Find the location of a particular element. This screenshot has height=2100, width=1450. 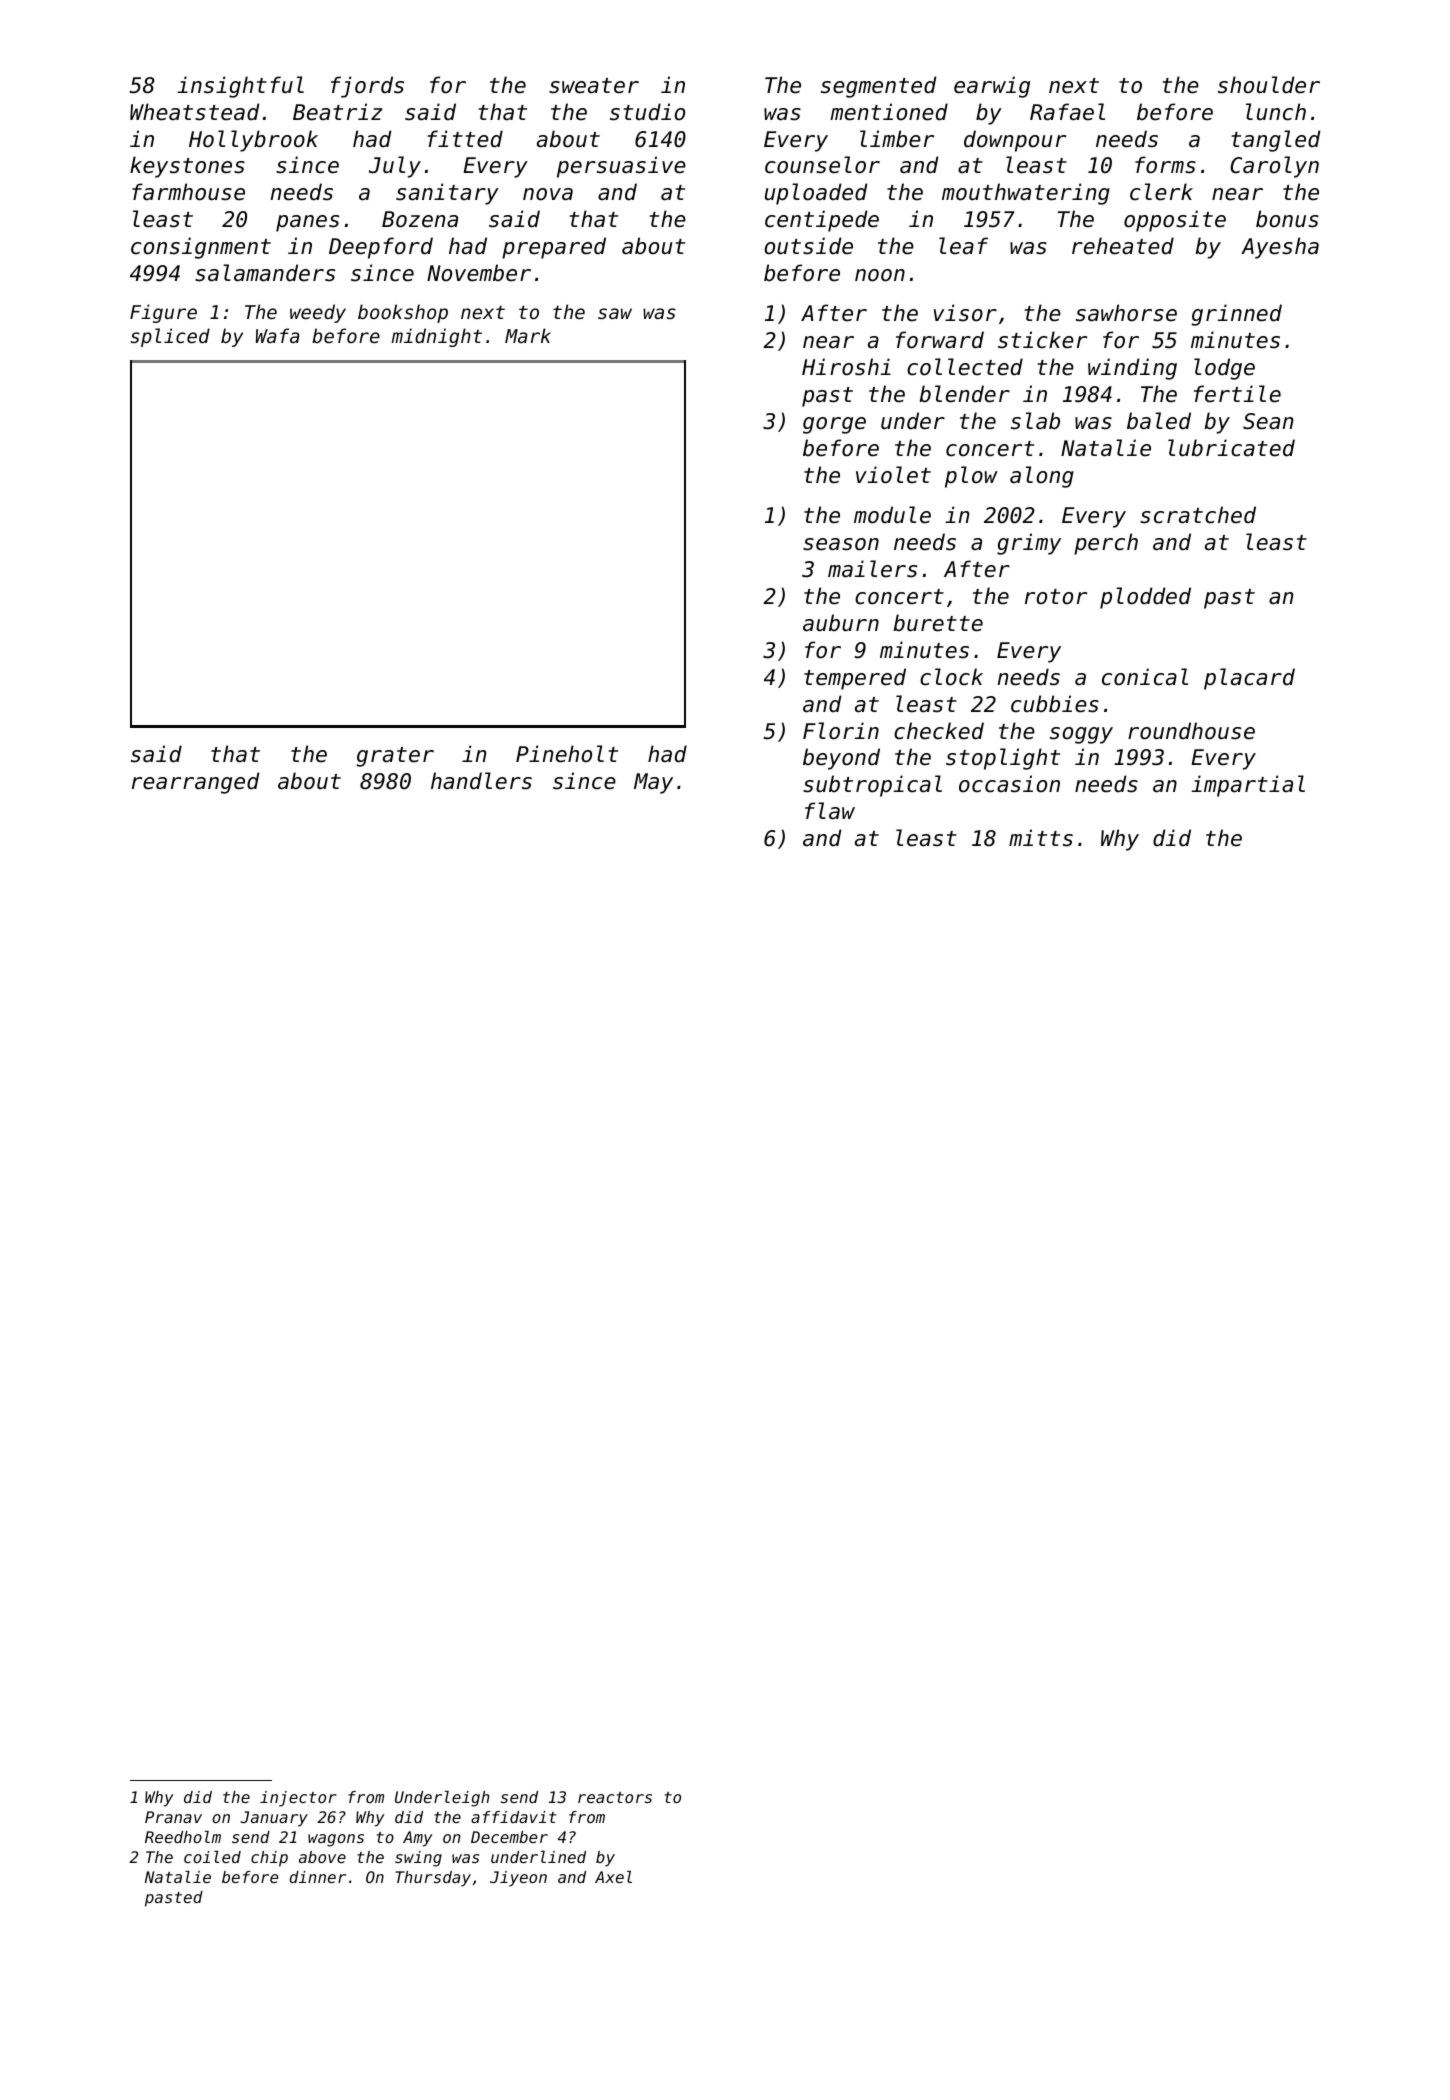

dinner is located at coordinates (317, 1877).
